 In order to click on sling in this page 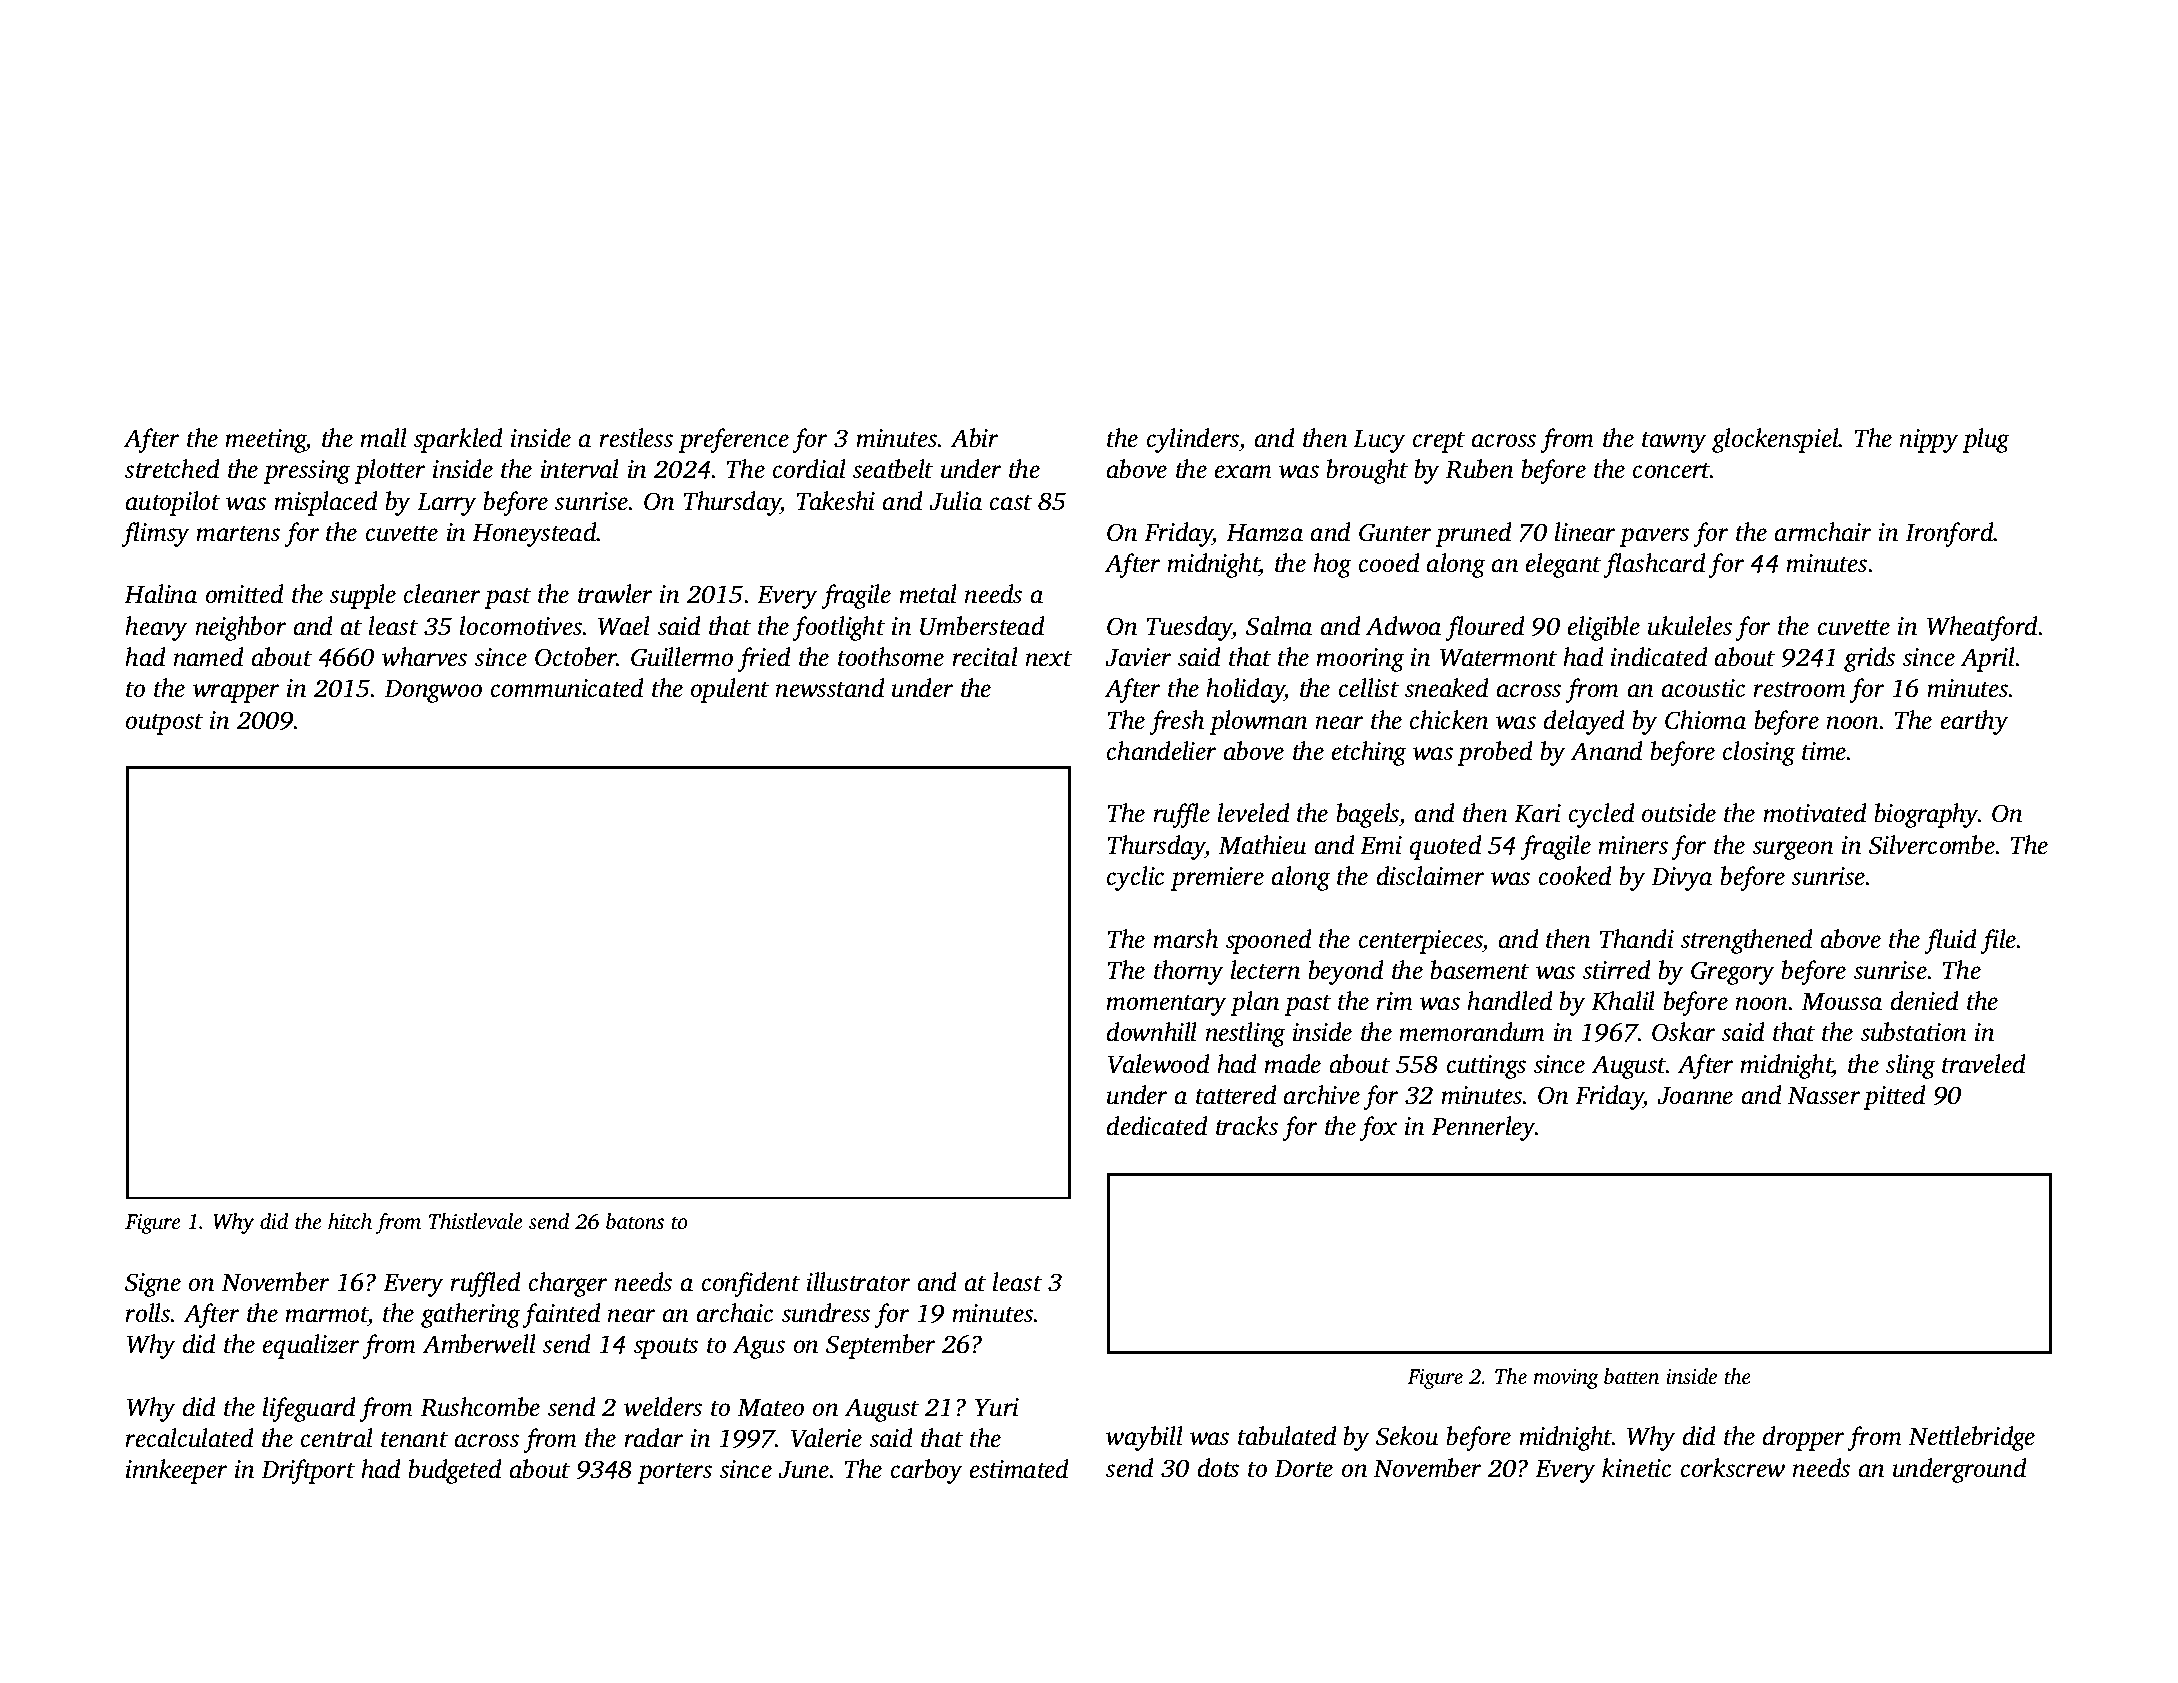, I will do `click(1911, 1066)`.
